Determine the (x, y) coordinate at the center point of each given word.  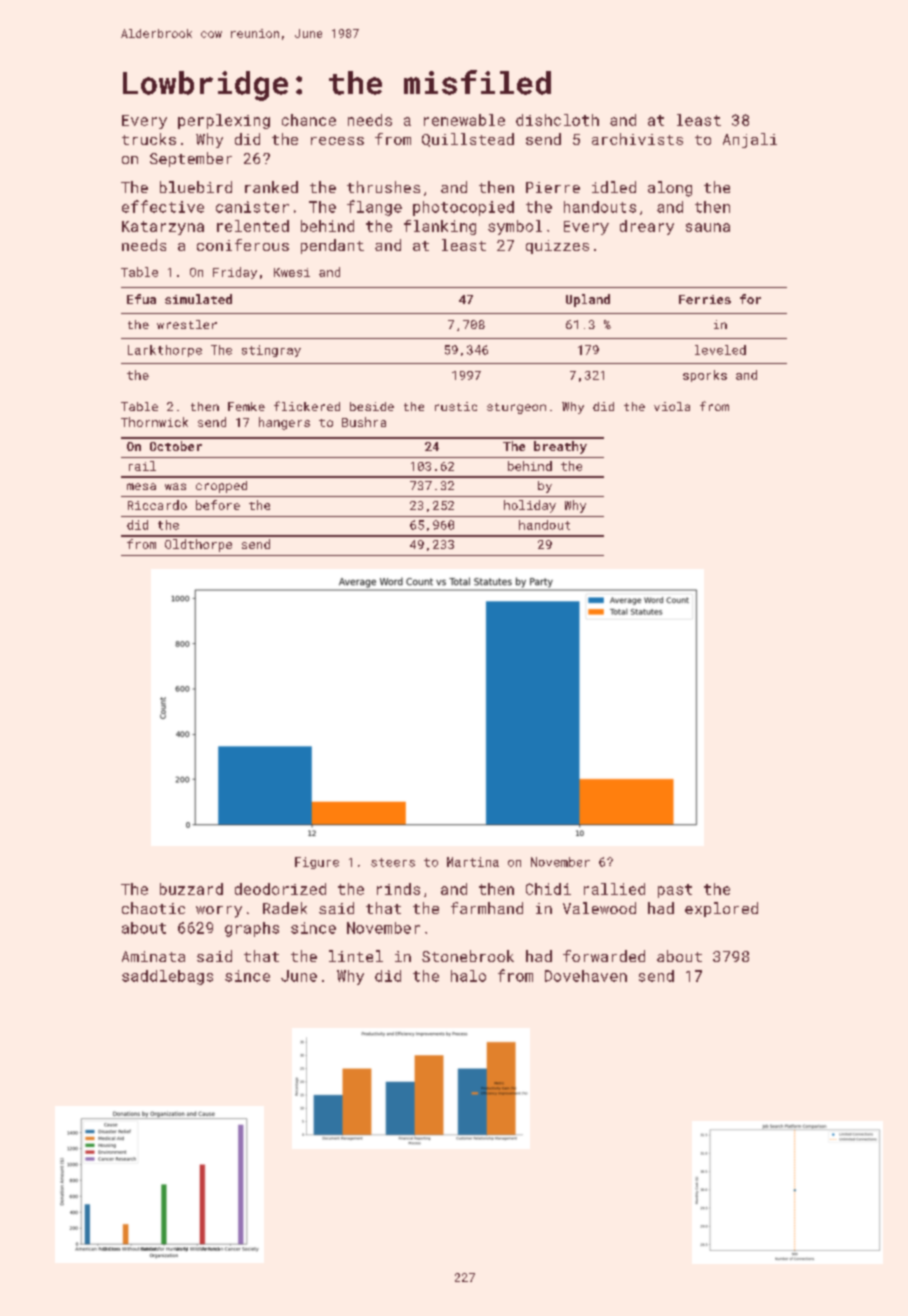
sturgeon (516, 408)
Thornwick (154, 422)
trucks (149, 139)
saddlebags (167, 977)
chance (309, 120)
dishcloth (557, 120)
